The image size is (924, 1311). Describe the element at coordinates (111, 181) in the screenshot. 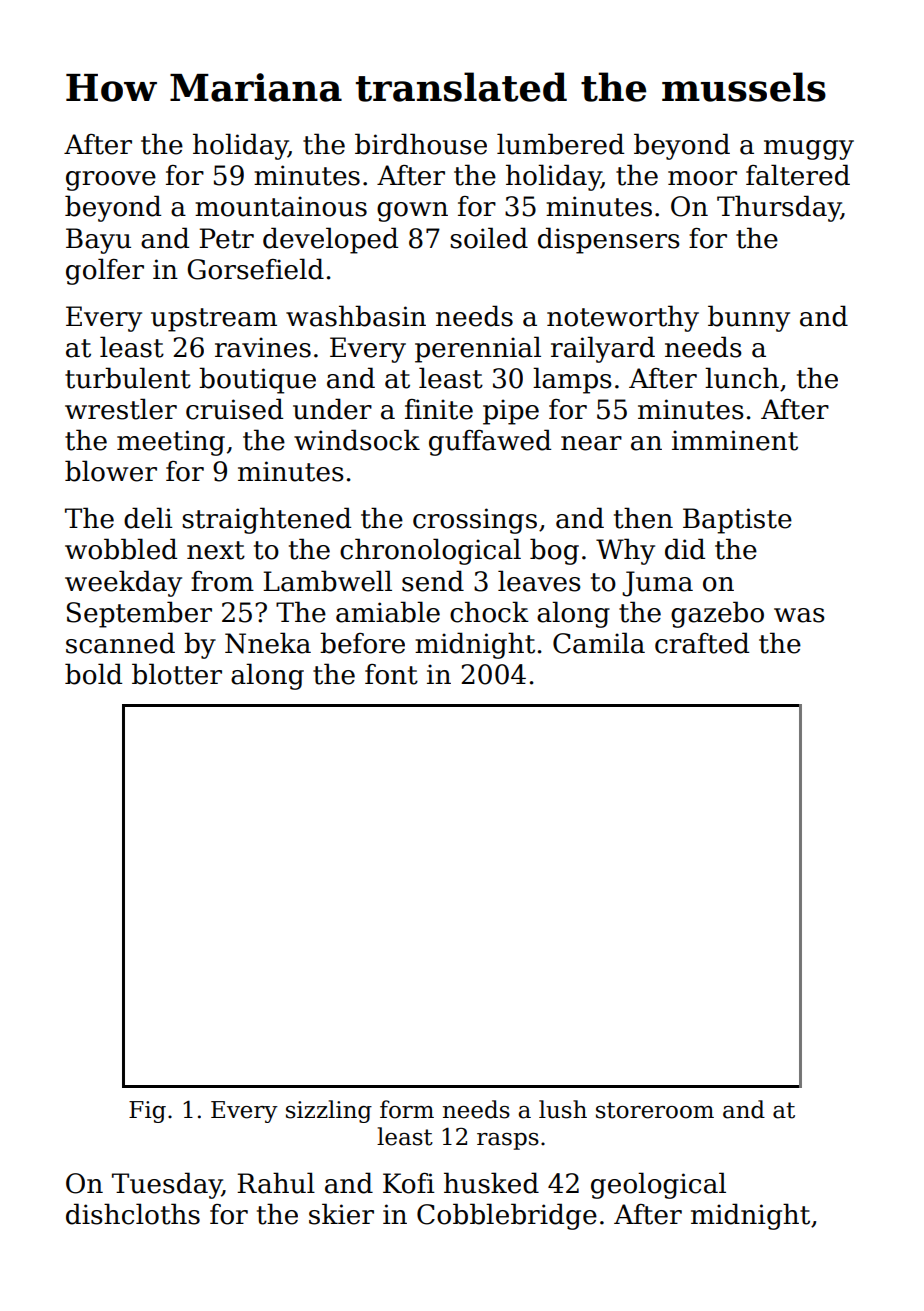

I see `groove` at that location.
